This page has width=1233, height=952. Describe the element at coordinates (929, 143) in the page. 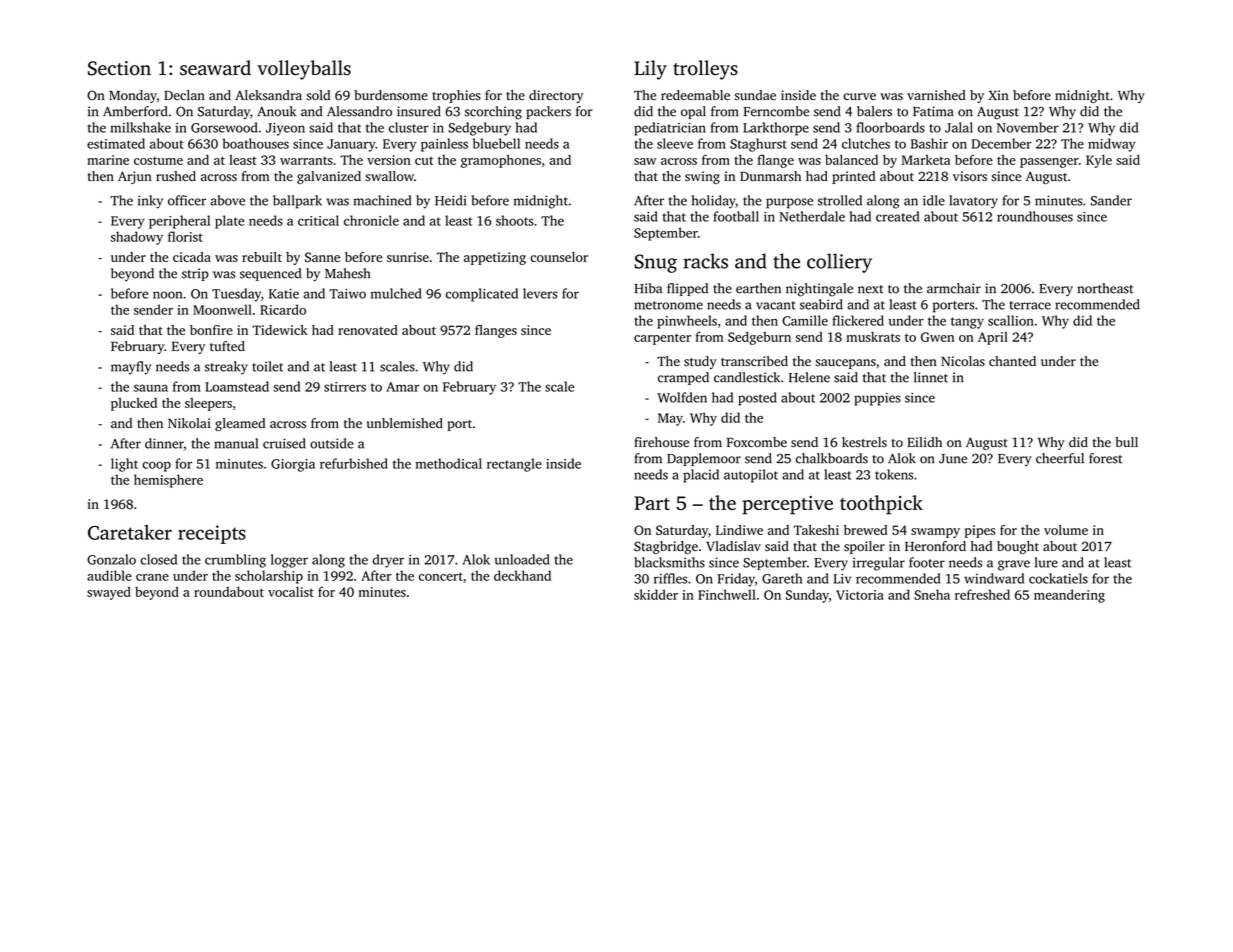

I see `Bashir` at that location.
